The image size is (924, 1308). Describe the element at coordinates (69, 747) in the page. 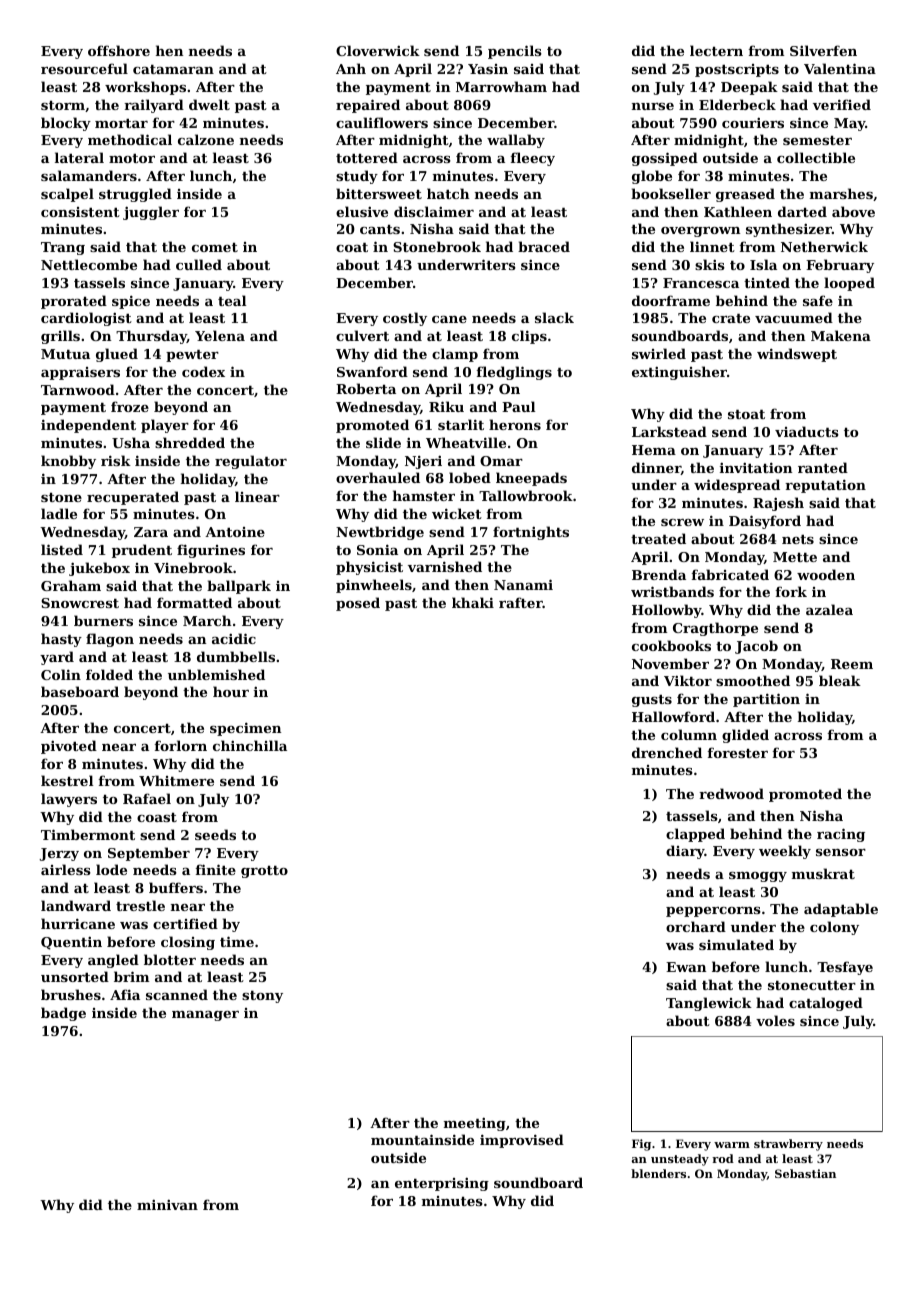

I see `pivoted` at that location.
